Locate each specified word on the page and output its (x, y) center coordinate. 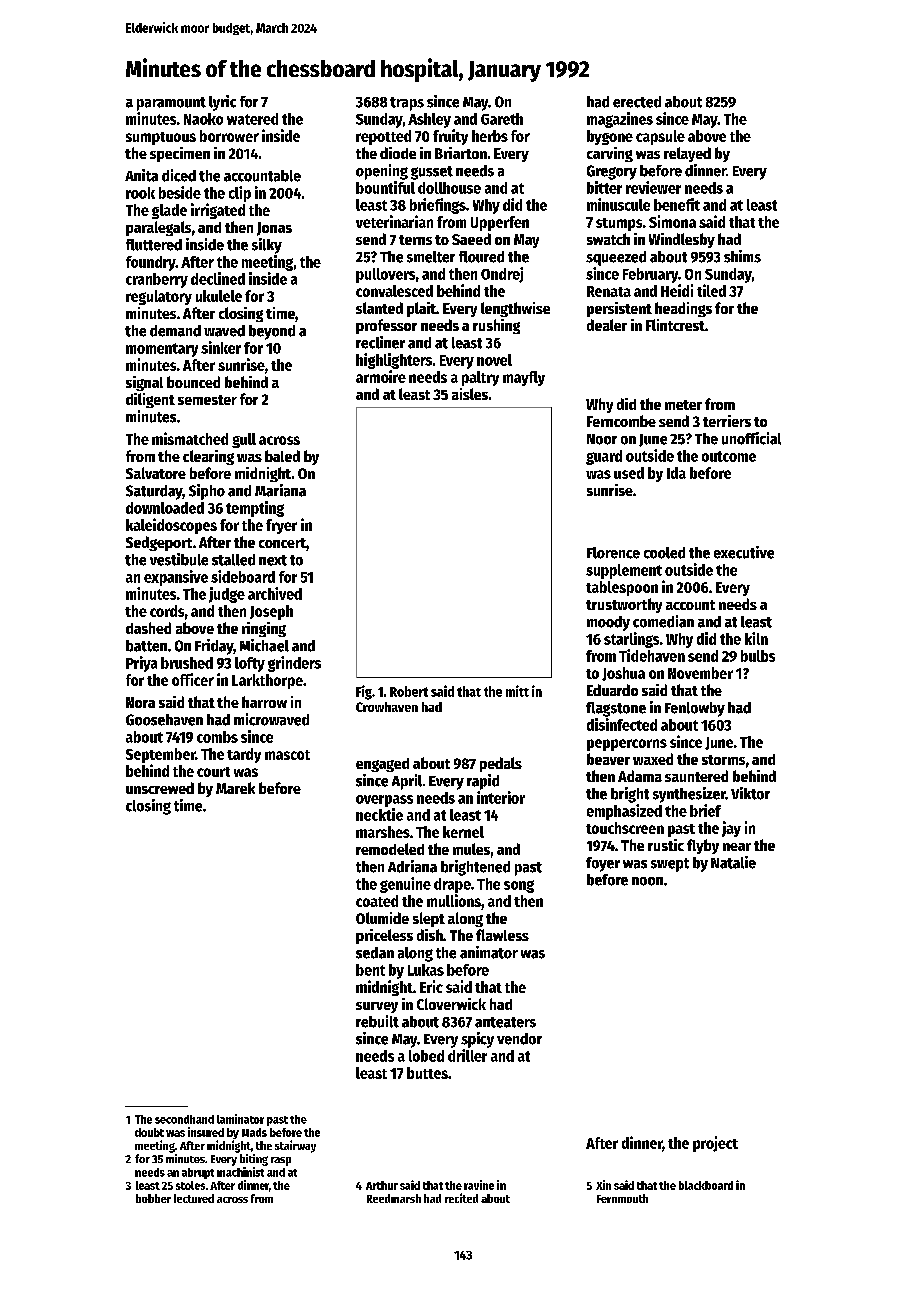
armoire (381, 376)
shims (742, 256)
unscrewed (160, 788)
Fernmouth (622, 1198)
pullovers (385, 275)
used (629, 473)
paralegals (158, 228)
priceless (384, 936)
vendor (519, 1039)
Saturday (154, 492)
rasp (281, 1161)
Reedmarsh (394, 1198)
